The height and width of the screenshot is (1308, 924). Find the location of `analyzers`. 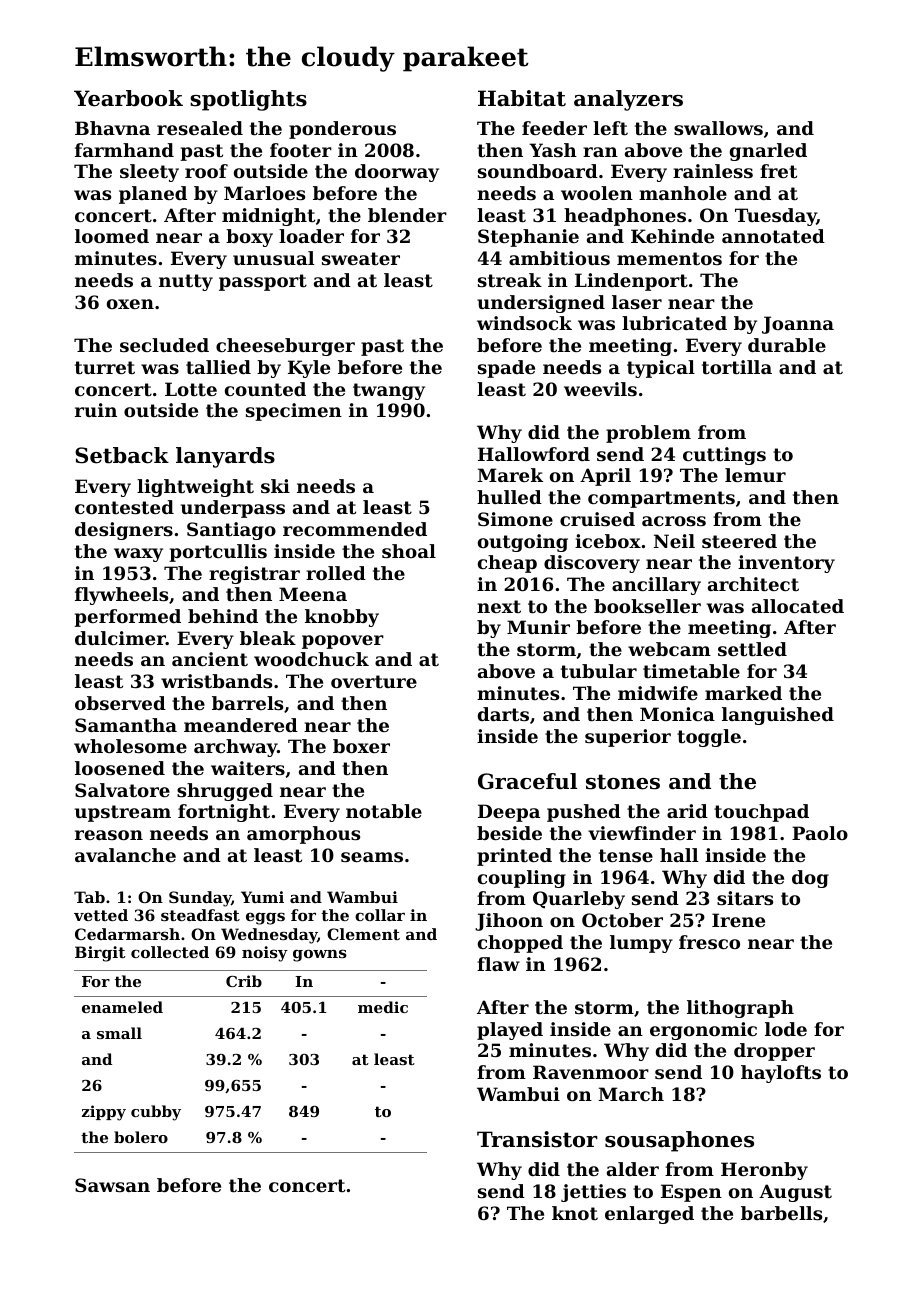

analyzers is located at coordinates (628, 100).
